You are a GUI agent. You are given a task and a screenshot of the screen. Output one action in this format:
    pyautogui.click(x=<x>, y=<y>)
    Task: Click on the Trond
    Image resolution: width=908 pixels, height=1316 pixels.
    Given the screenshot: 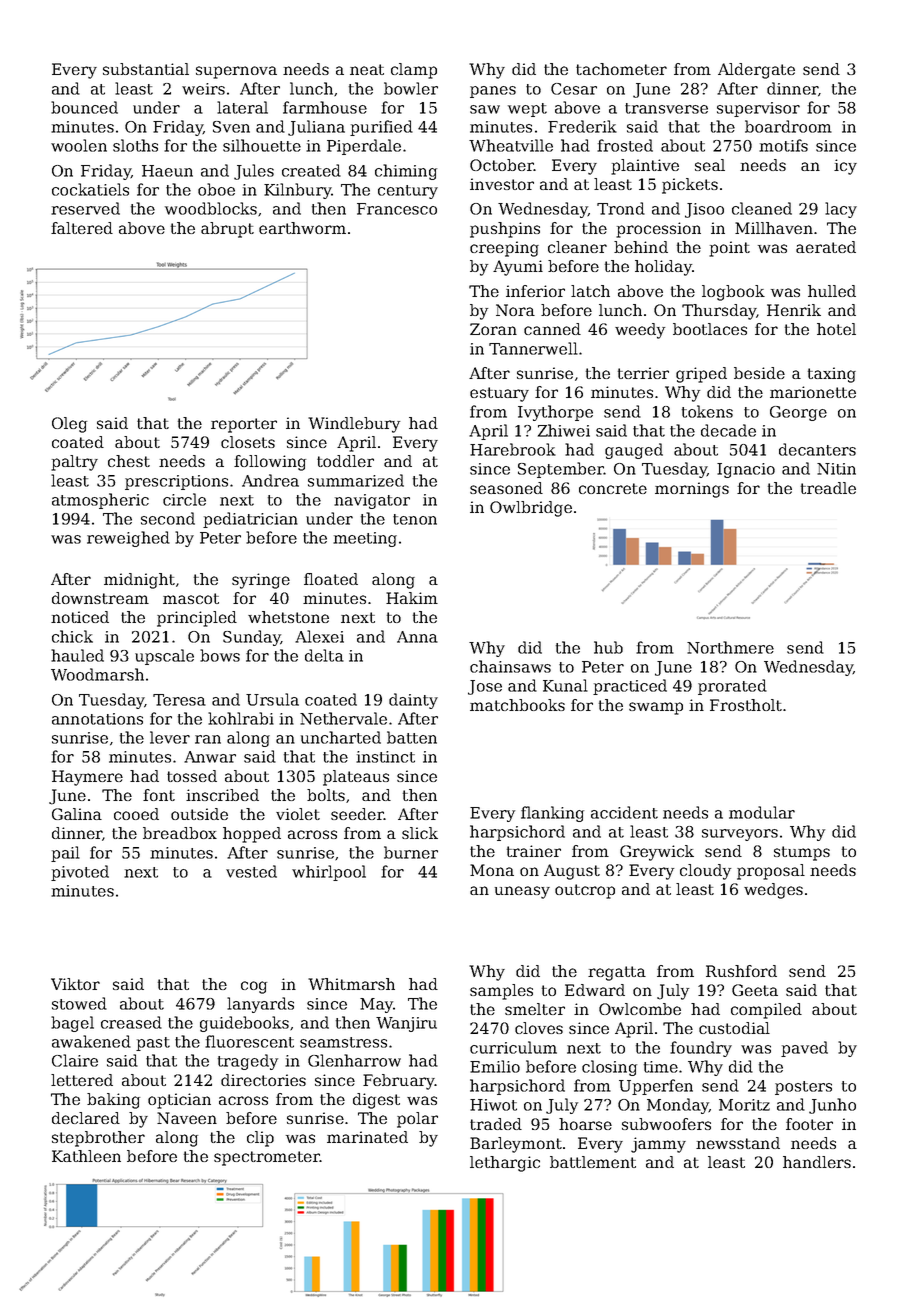 What is the action you would take?
    pyautogui.click(x=621, y=208)
